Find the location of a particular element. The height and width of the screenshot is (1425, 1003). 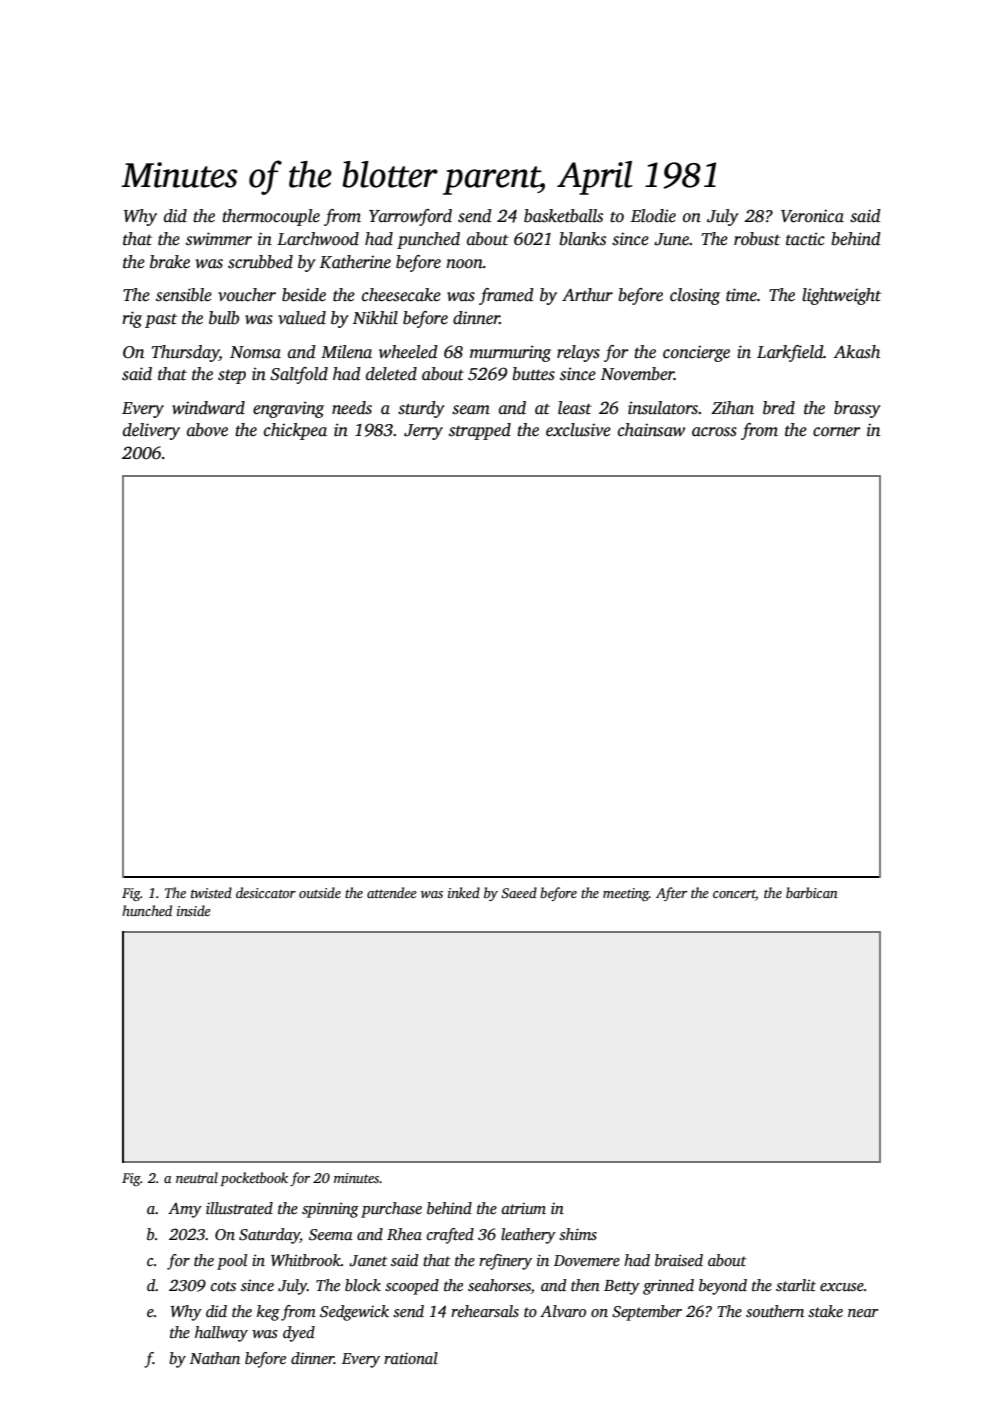

twisted is located at coordinates (211, 892).
